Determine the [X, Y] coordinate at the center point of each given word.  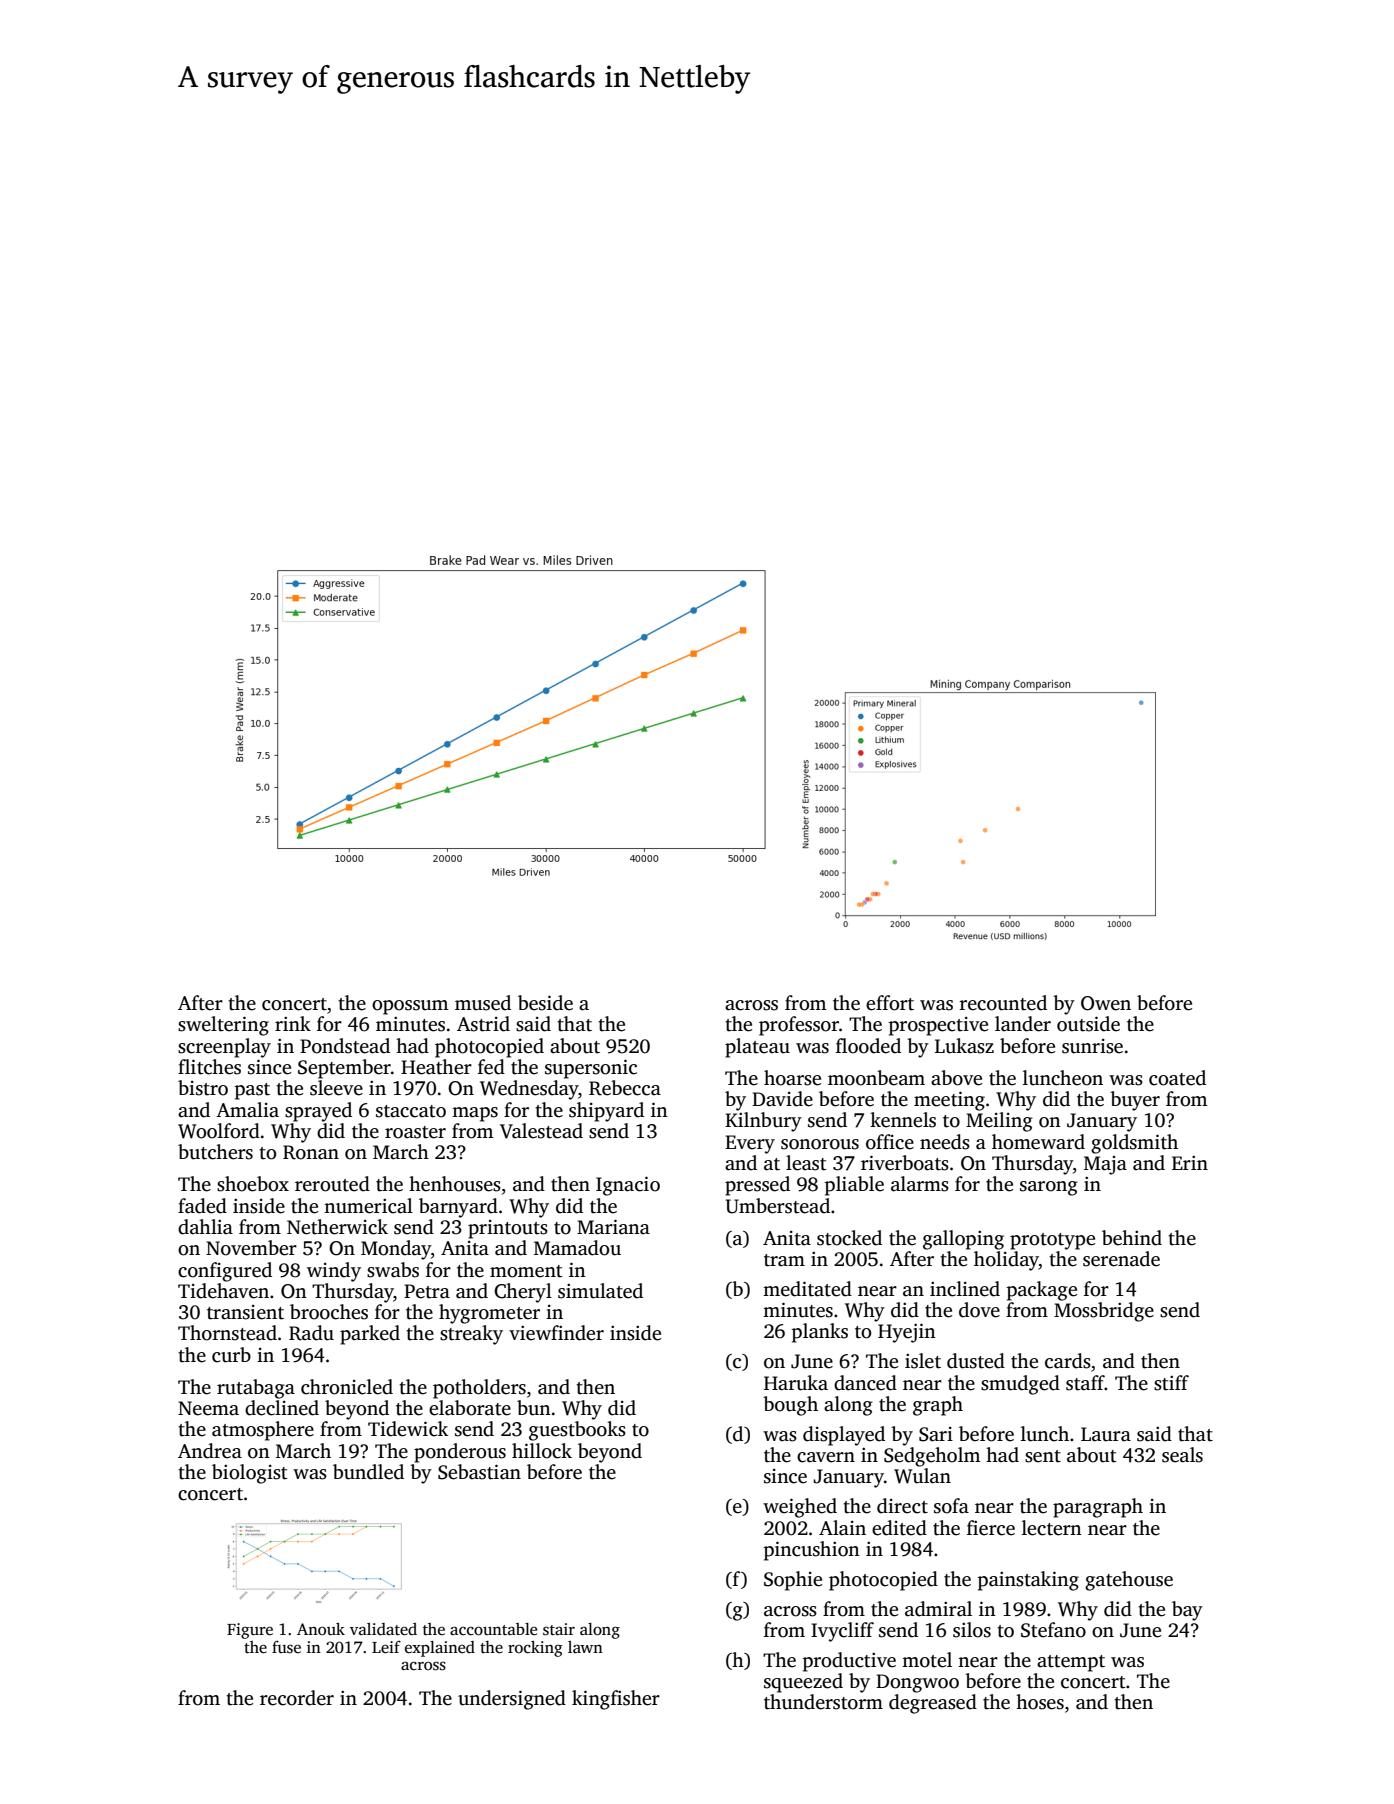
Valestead [541, 1131]
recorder [297, 1698]
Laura [1106, 1434]
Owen [1106, 1003]
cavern [826, 1457]
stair [559, 1629]
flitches [209, 1067]
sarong [1049, 1188]
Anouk [321, 1629]
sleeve [336, 1088]
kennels [903, 1120]
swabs [393, 1270]
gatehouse [1129, 1581]
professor [799, 1026]
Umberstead [778, 1206]
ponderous [460, 1453]
